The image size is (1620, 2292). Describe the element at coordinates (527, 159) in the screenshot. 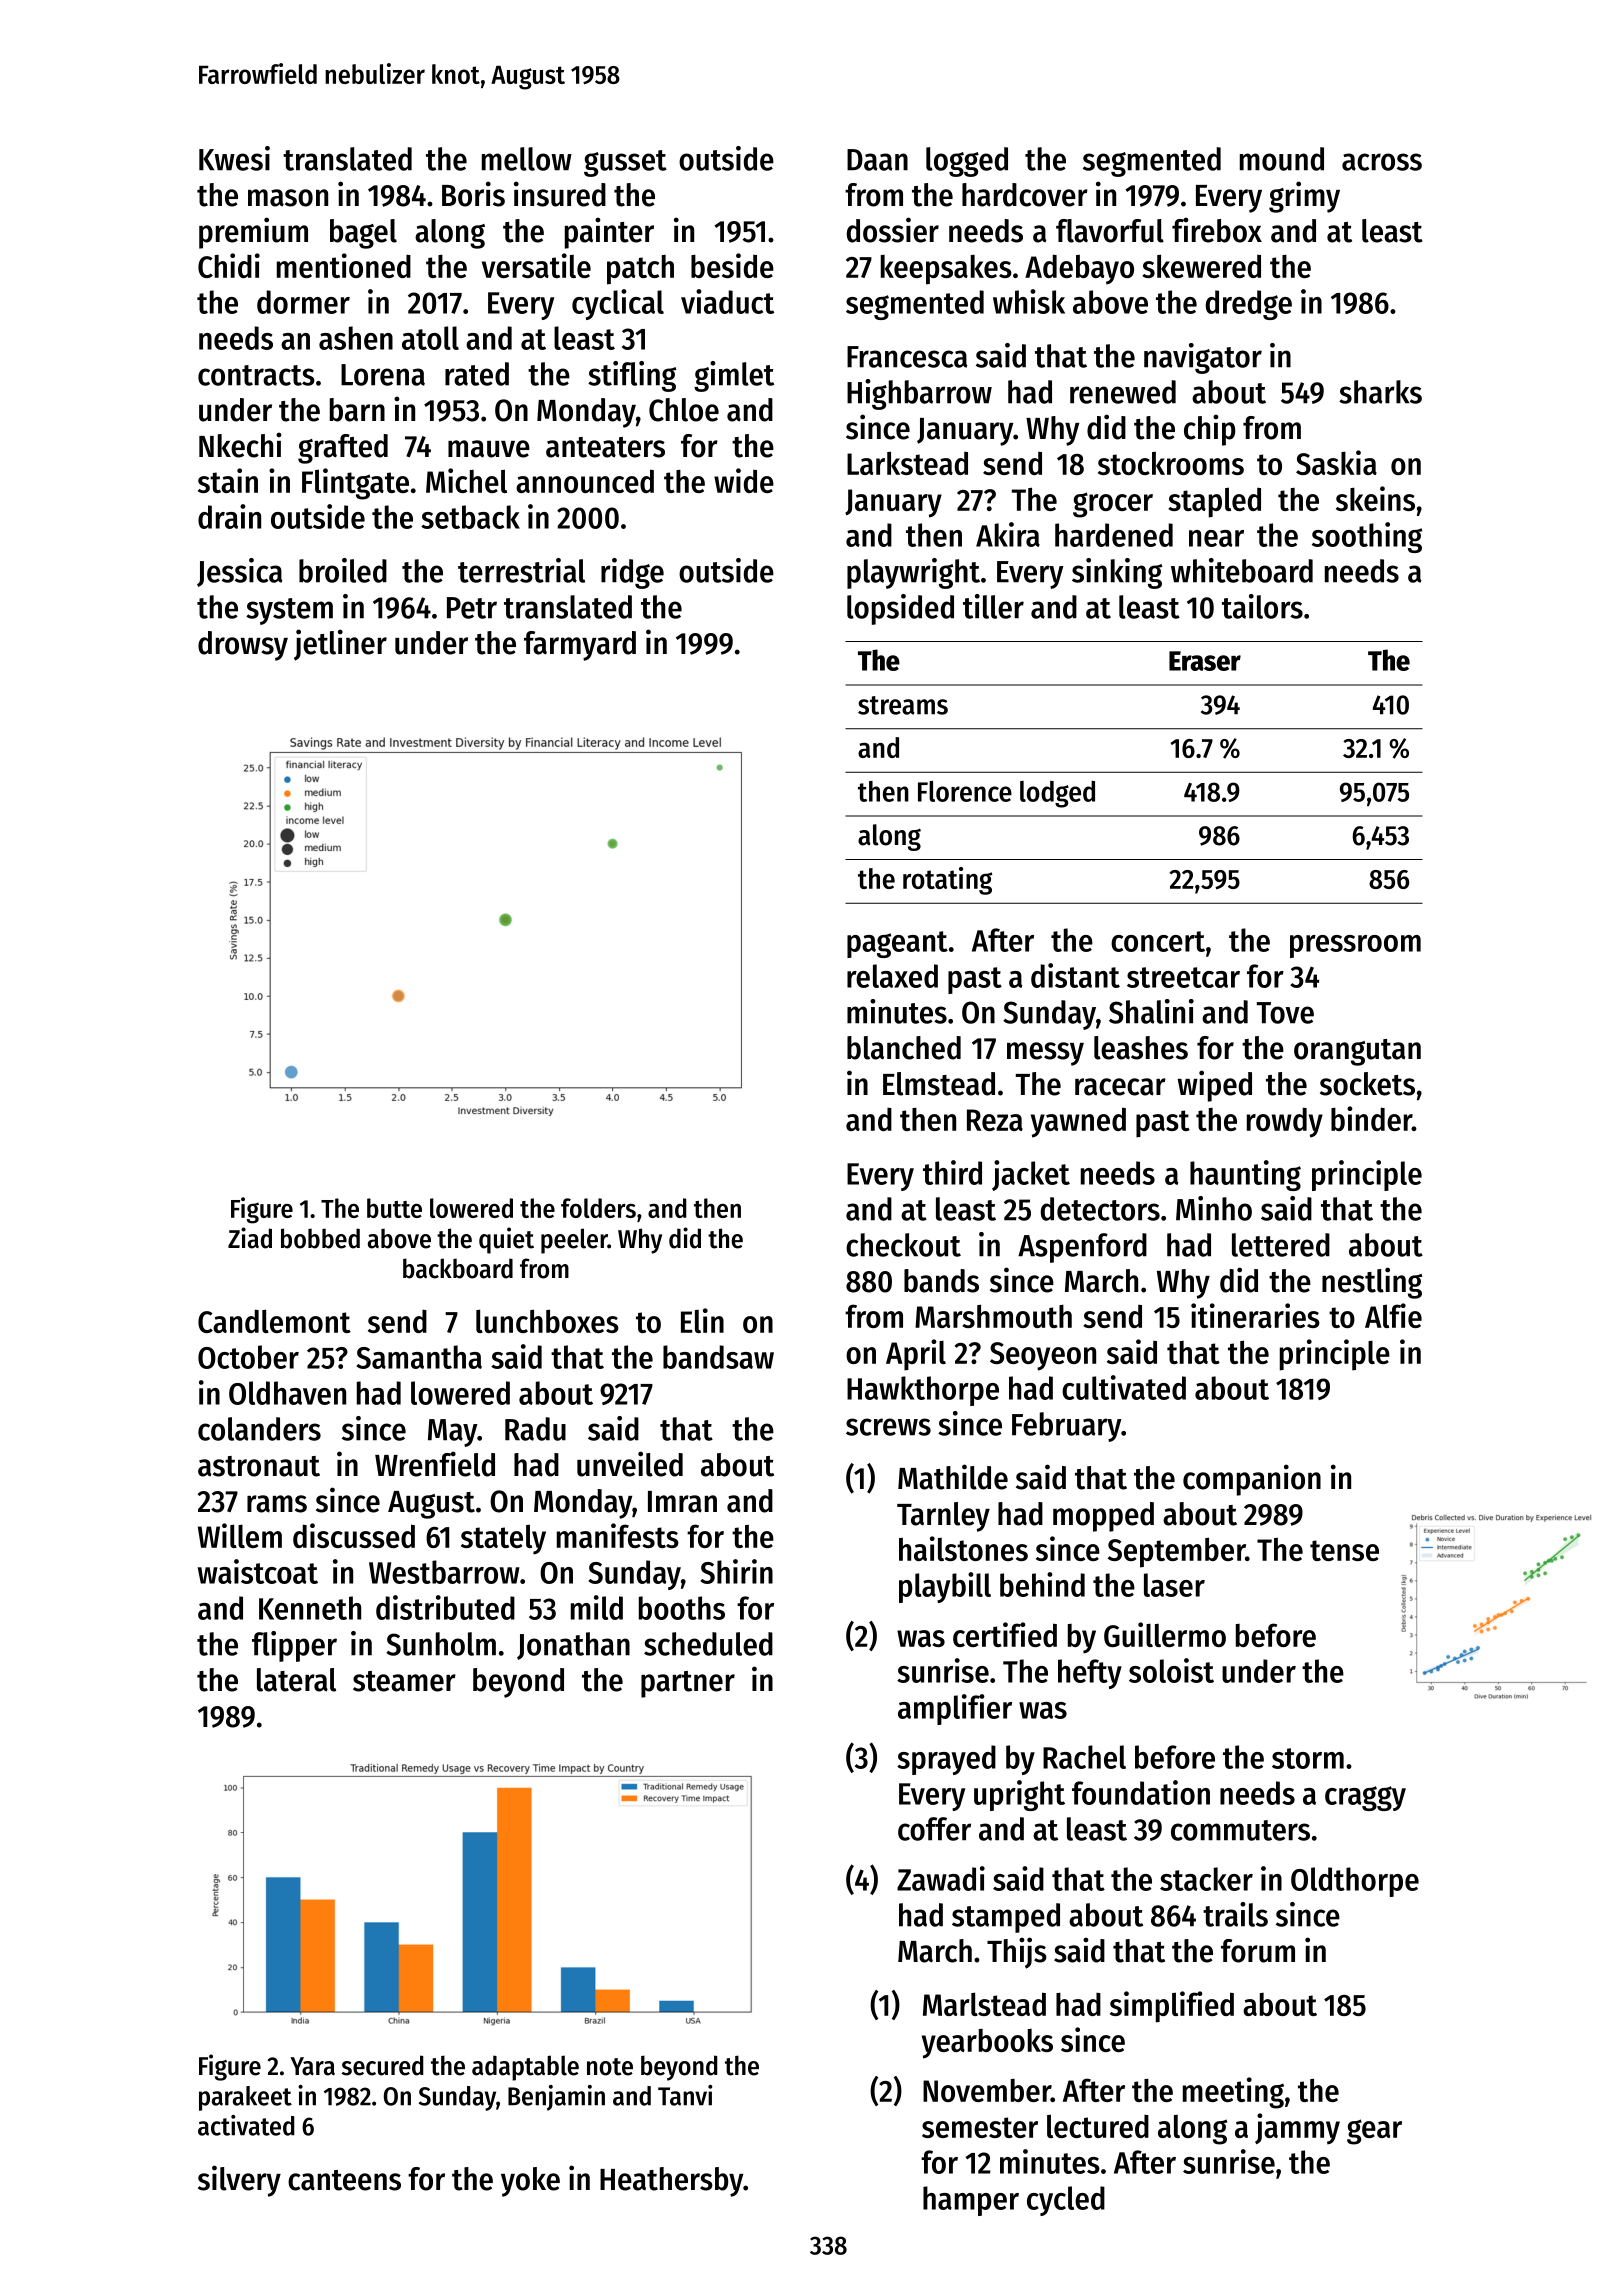

I see `mellow` at that location.
